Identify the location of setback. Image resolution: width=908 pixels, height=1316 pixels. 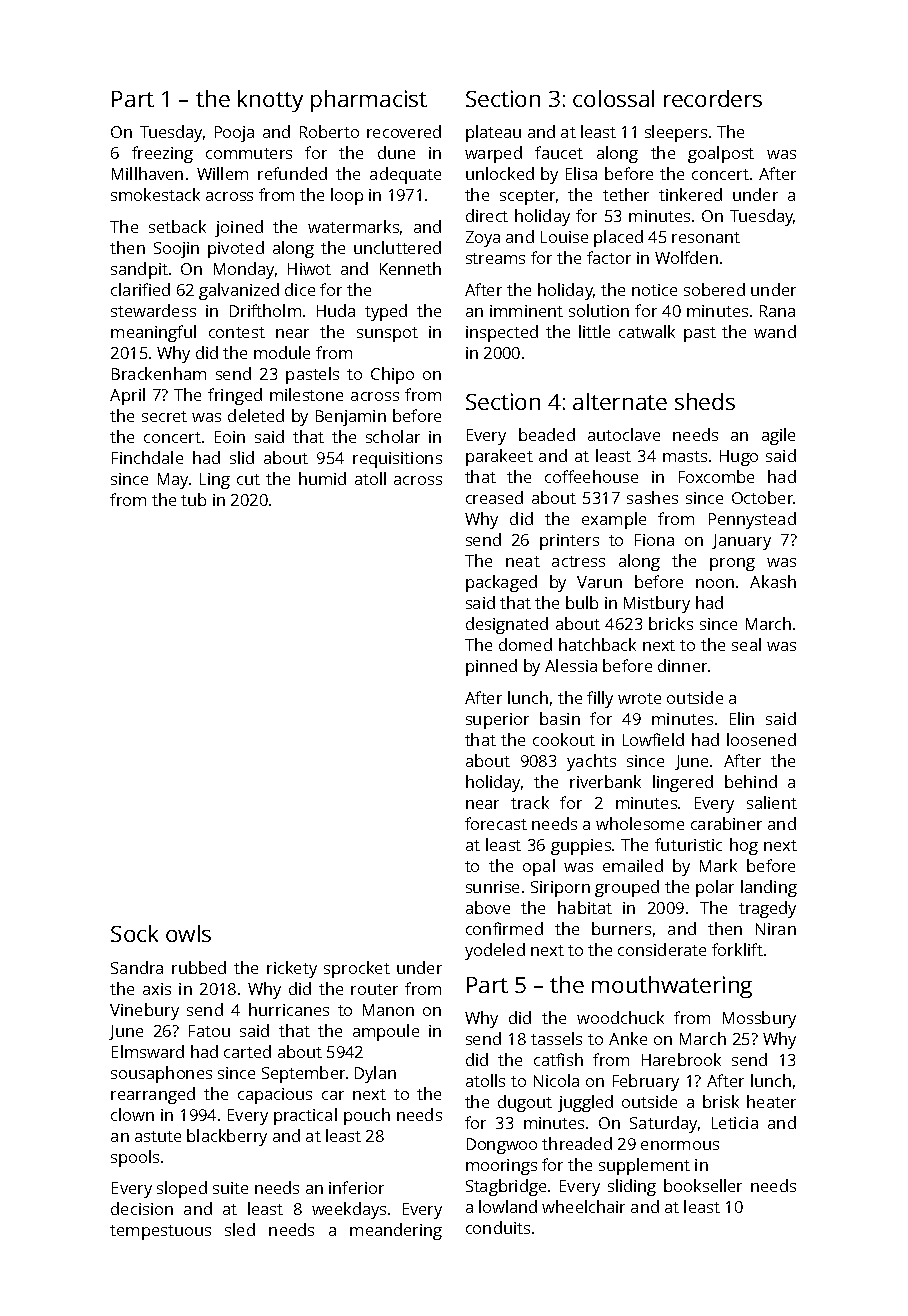
(177, 226).
